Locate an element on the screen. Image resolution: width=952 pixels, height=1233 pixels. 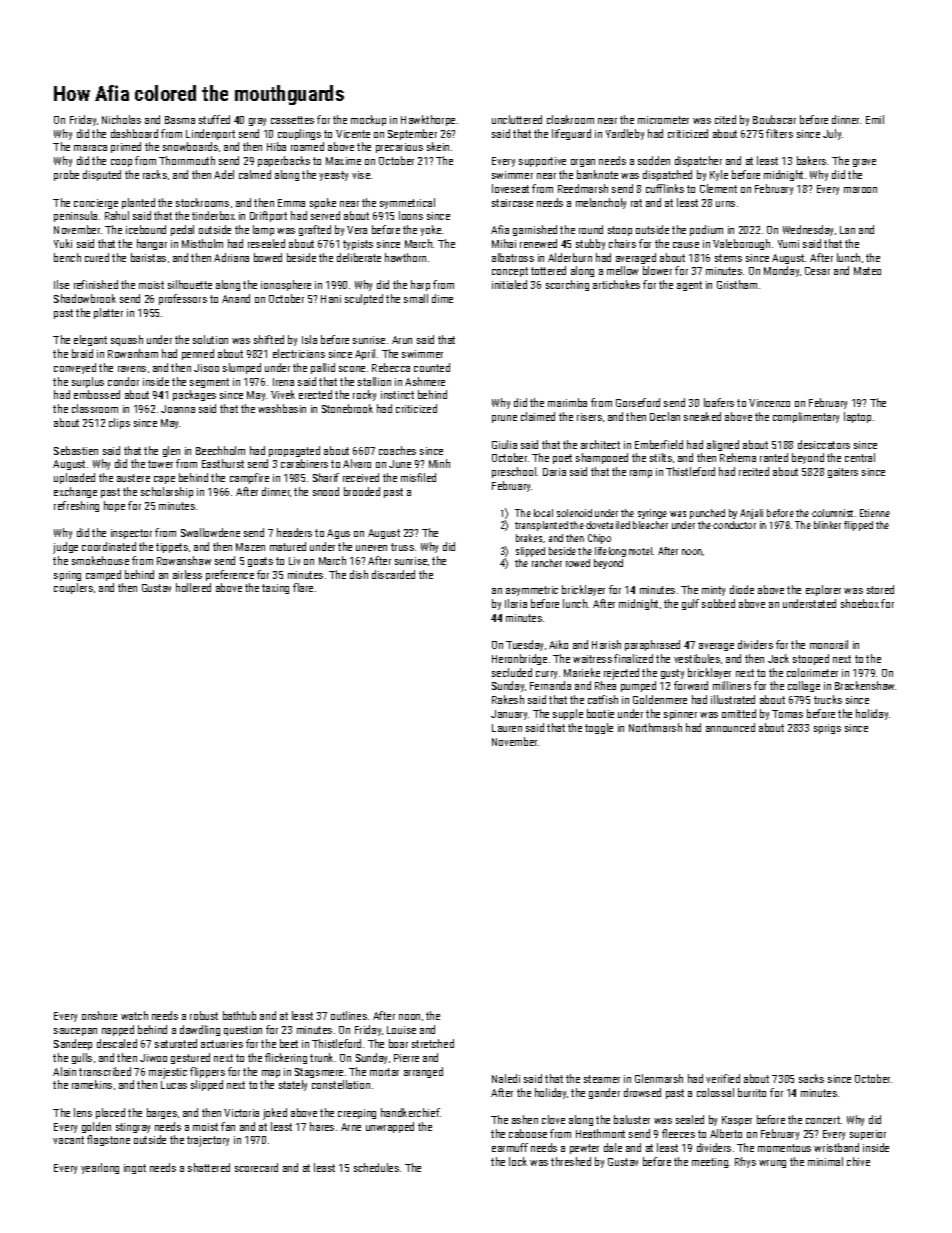
wrung is located at coordinates (772, 1164).
